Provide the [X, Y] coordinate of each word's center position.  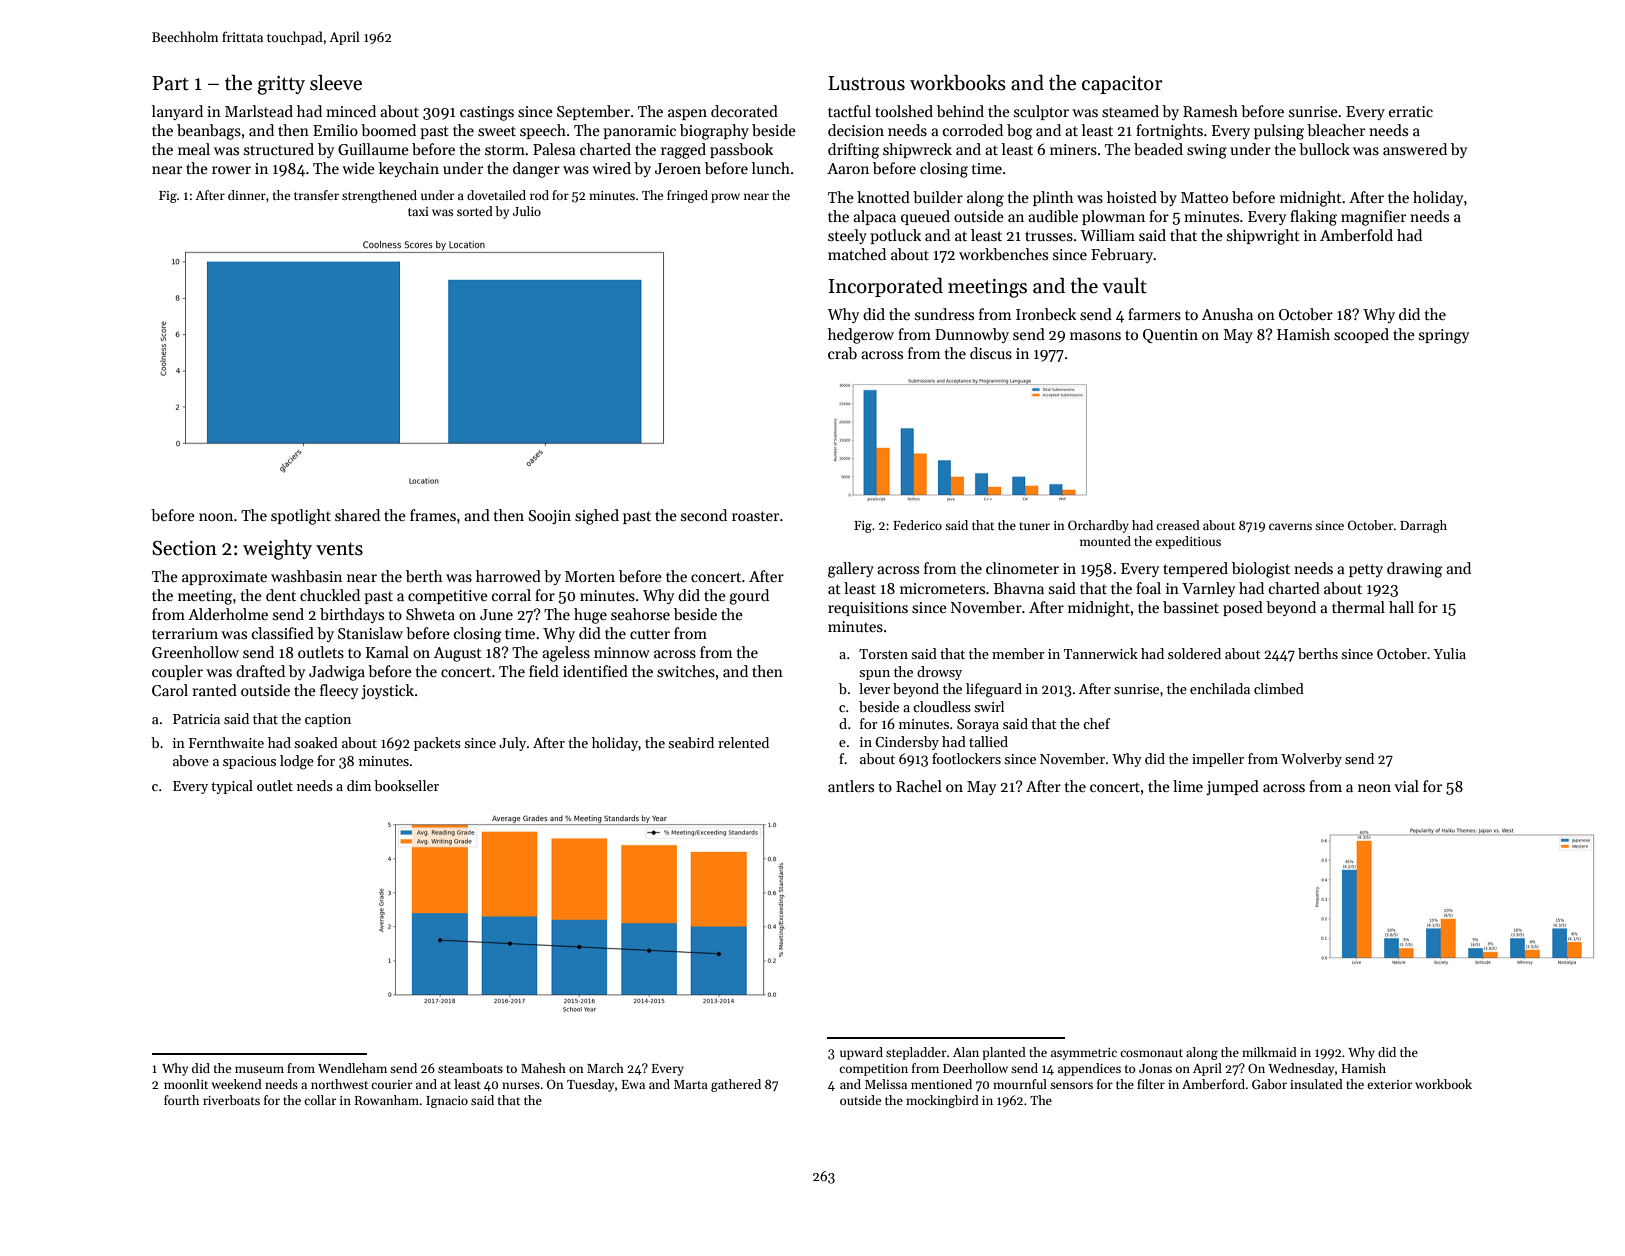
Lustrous [866, 83]
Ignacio [447, 1102]
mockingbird [942, 1101]
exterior [1389, 1084]
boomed [388, 130]
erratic [1411, 111]
